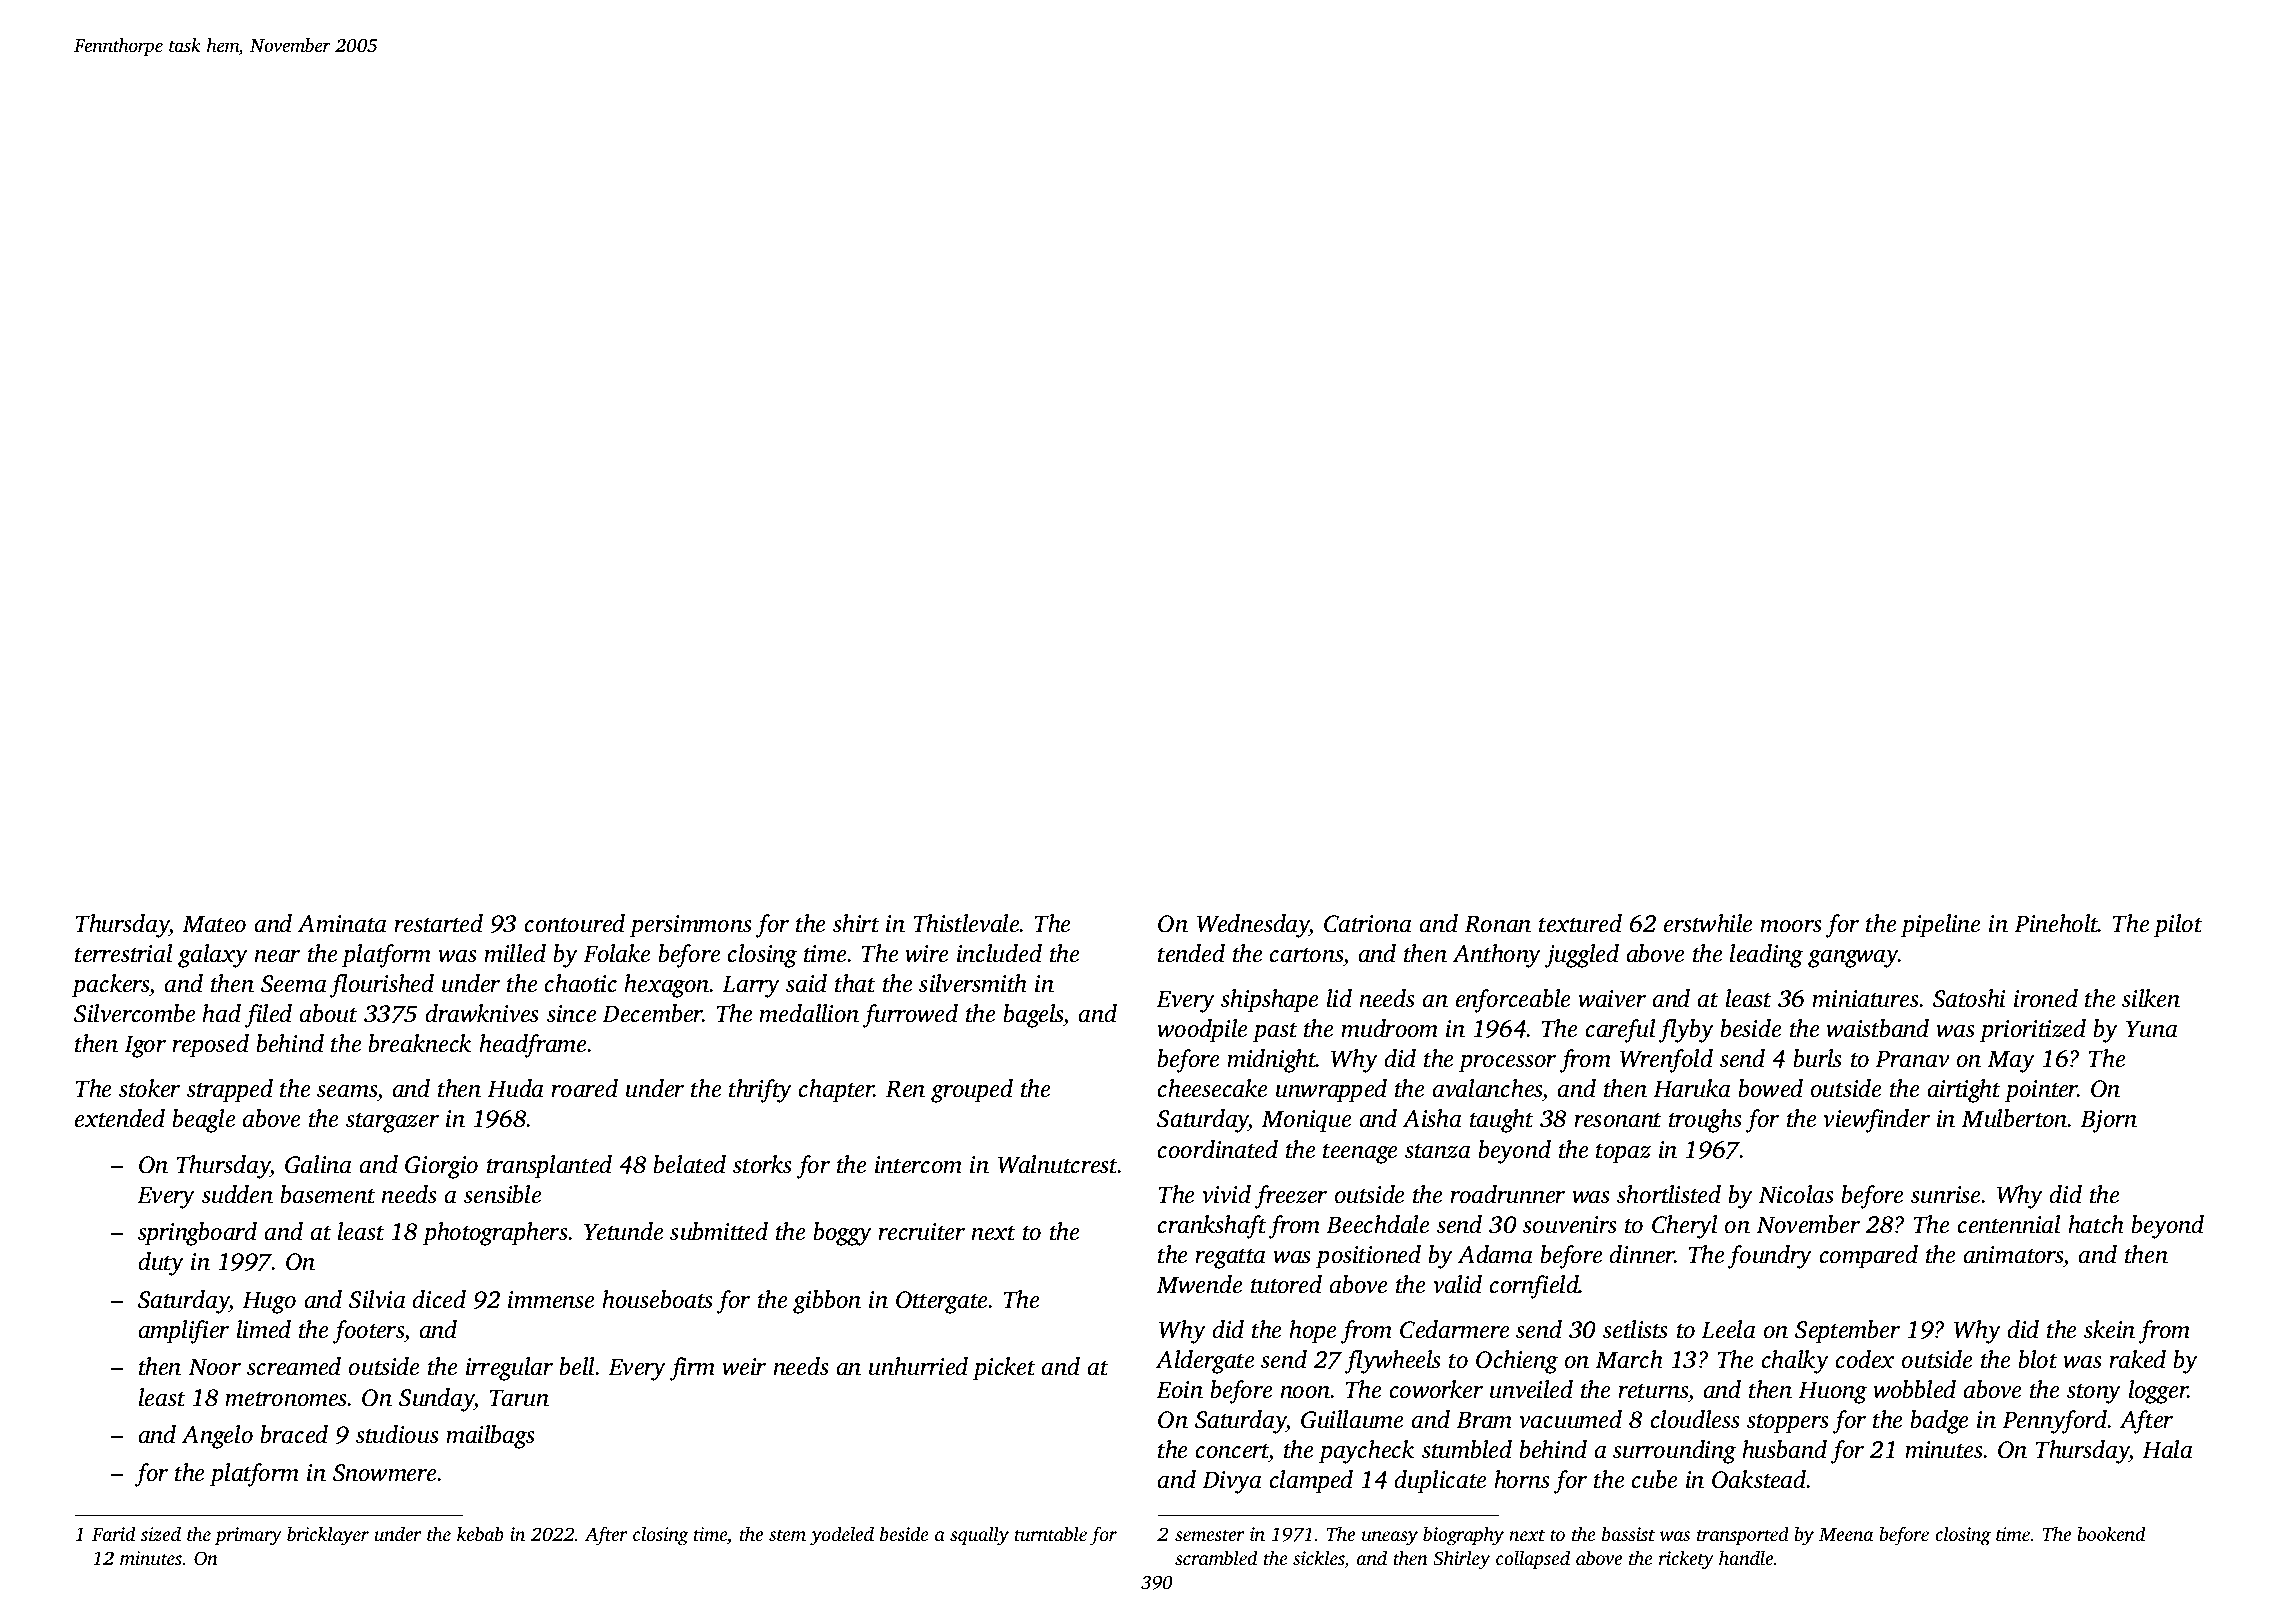 The width and height of the image is (2282, 1614). What do you see at coordinates (1770, 1257) in the image?
I see `foundry` at bounding box center [1770, 1257].
